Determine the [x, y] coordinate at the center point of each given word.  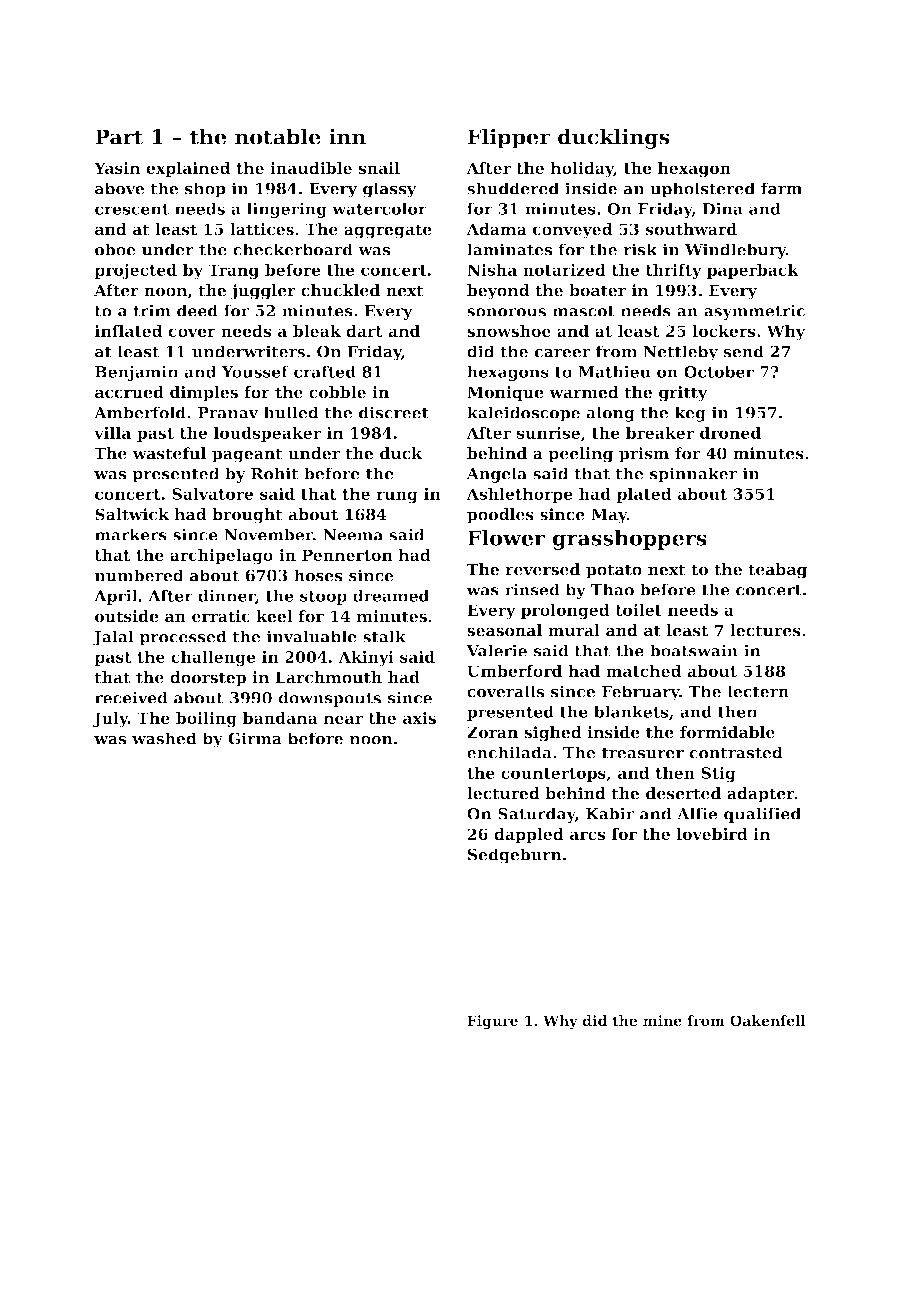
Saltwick [132, 514]
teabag [777, 571]
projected [135, 271]
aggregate [388, 231]
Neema [353, 535]
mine [662, 1020]
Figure [492, 1022]
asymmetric [754, 312]
